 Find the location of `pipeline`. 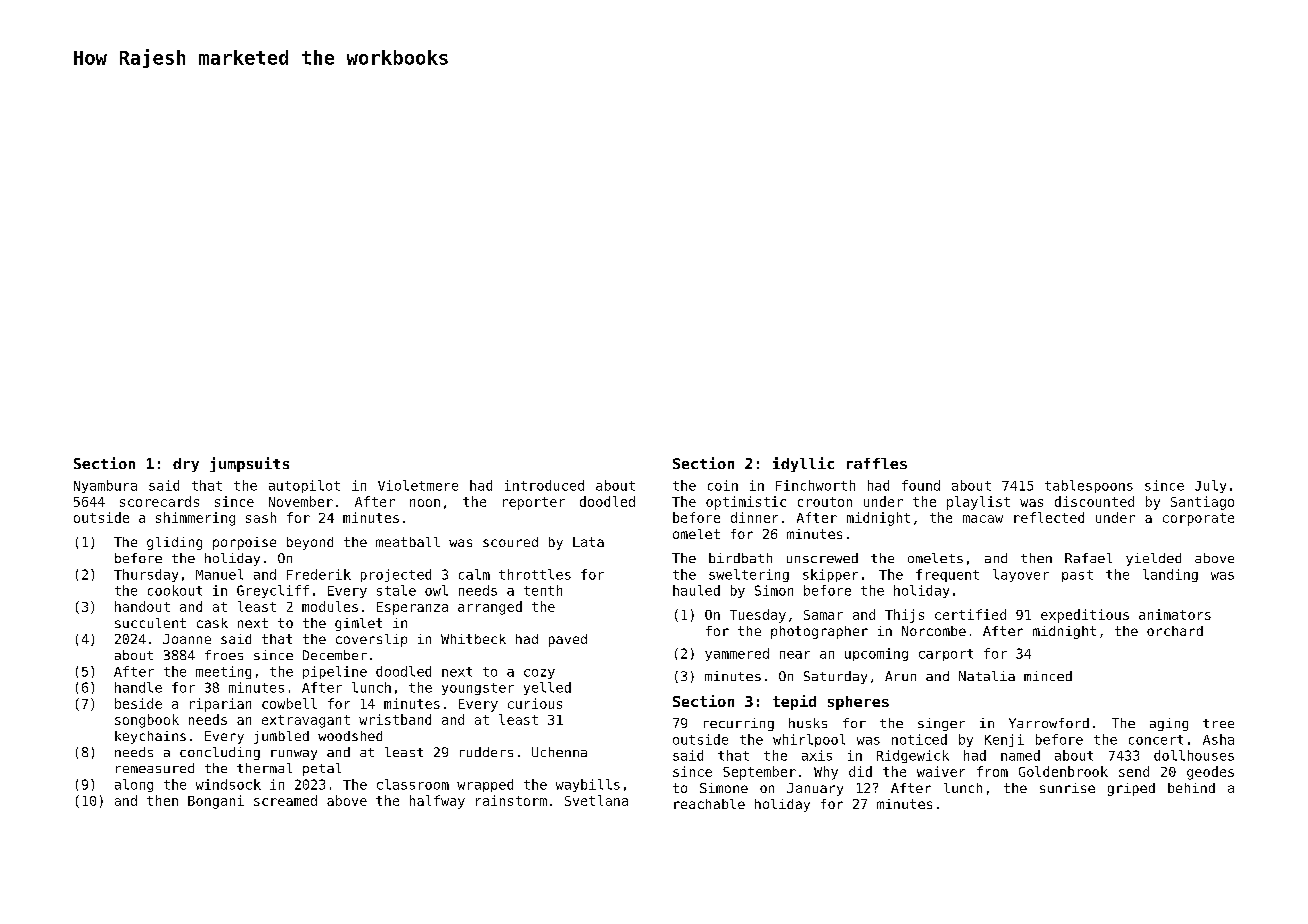

pipeline is located at coordinates (335, 672).
